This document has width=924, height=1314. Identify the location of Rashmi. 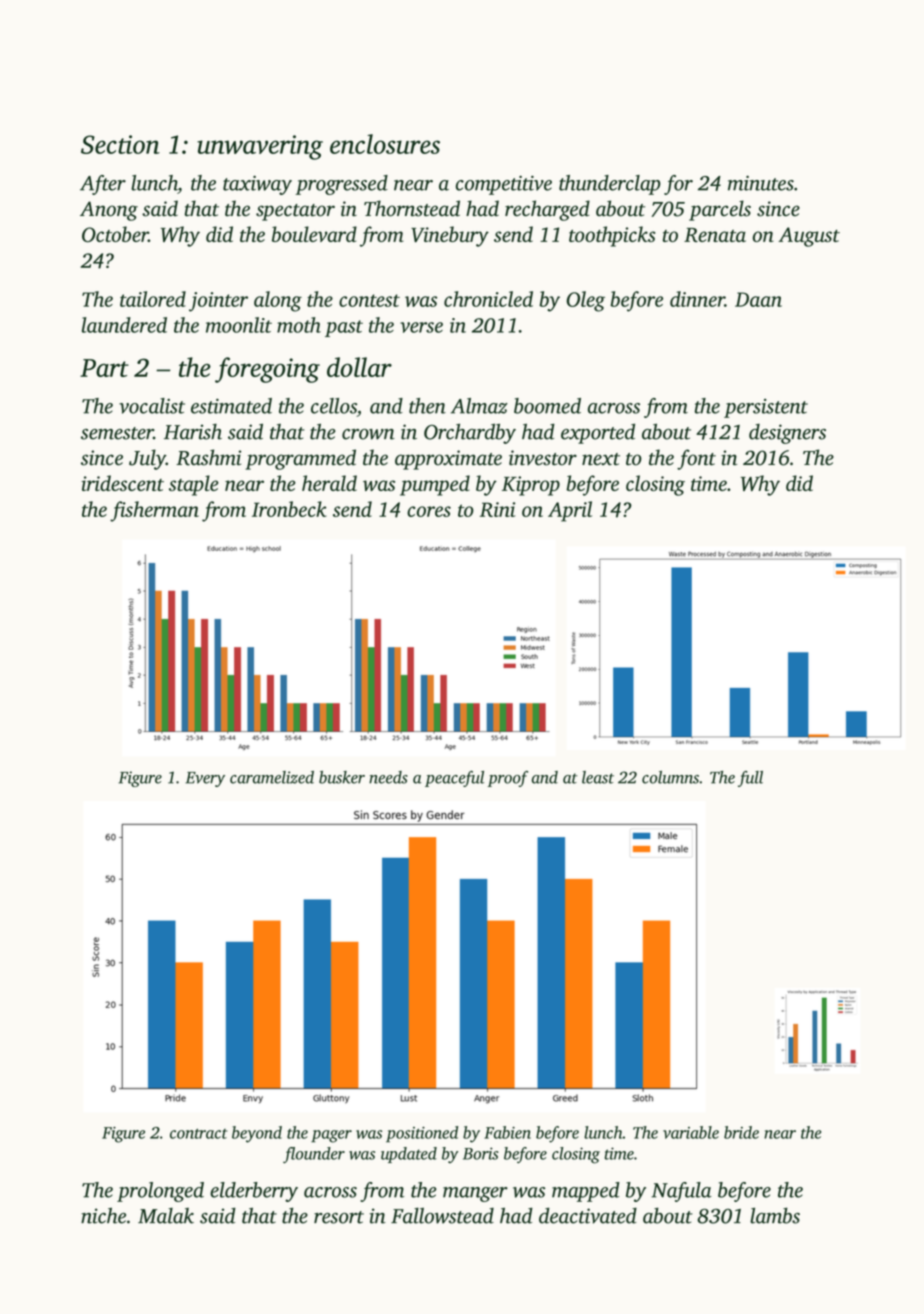
(208, 457).
